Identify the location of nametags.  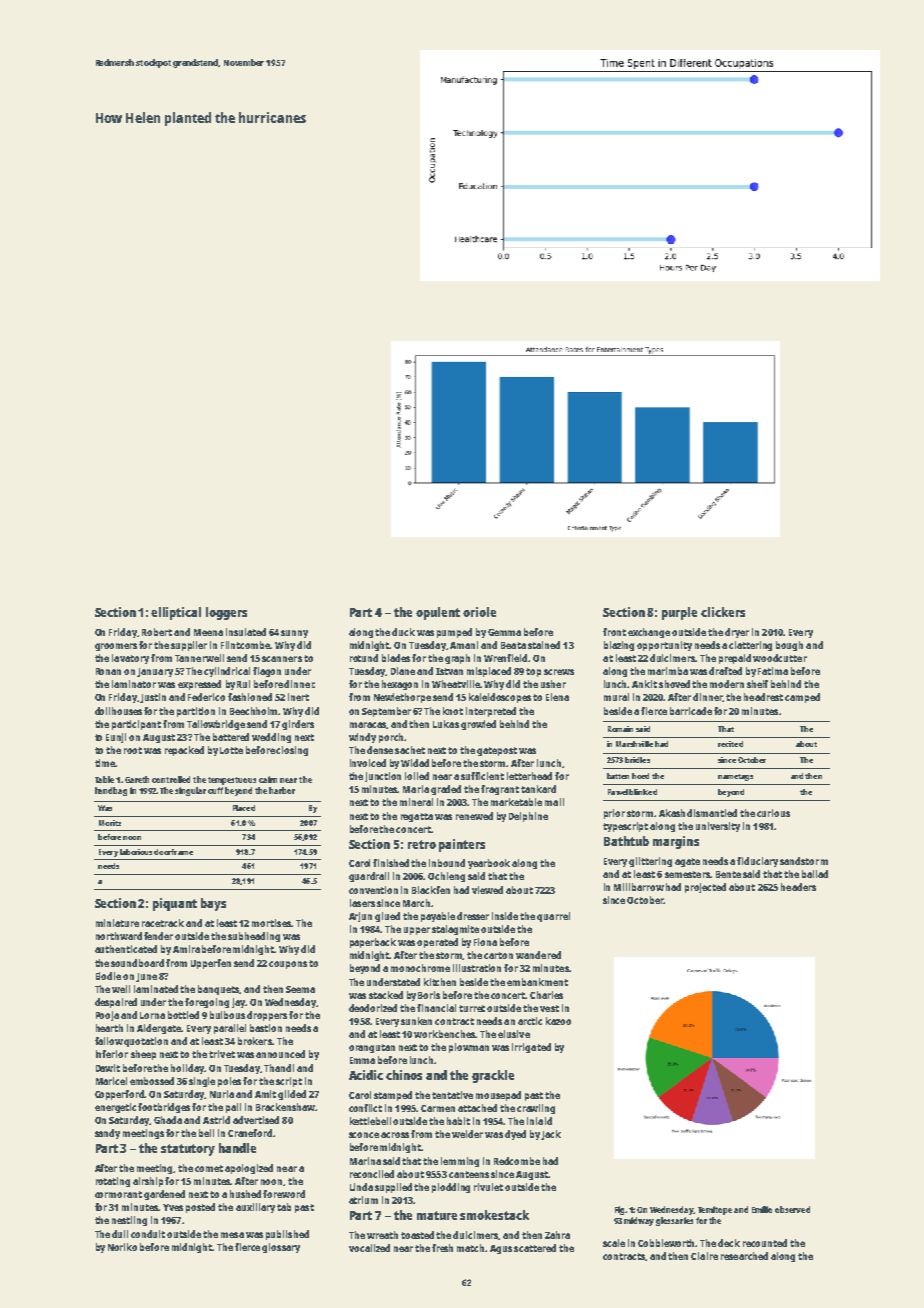
(735, 777).
